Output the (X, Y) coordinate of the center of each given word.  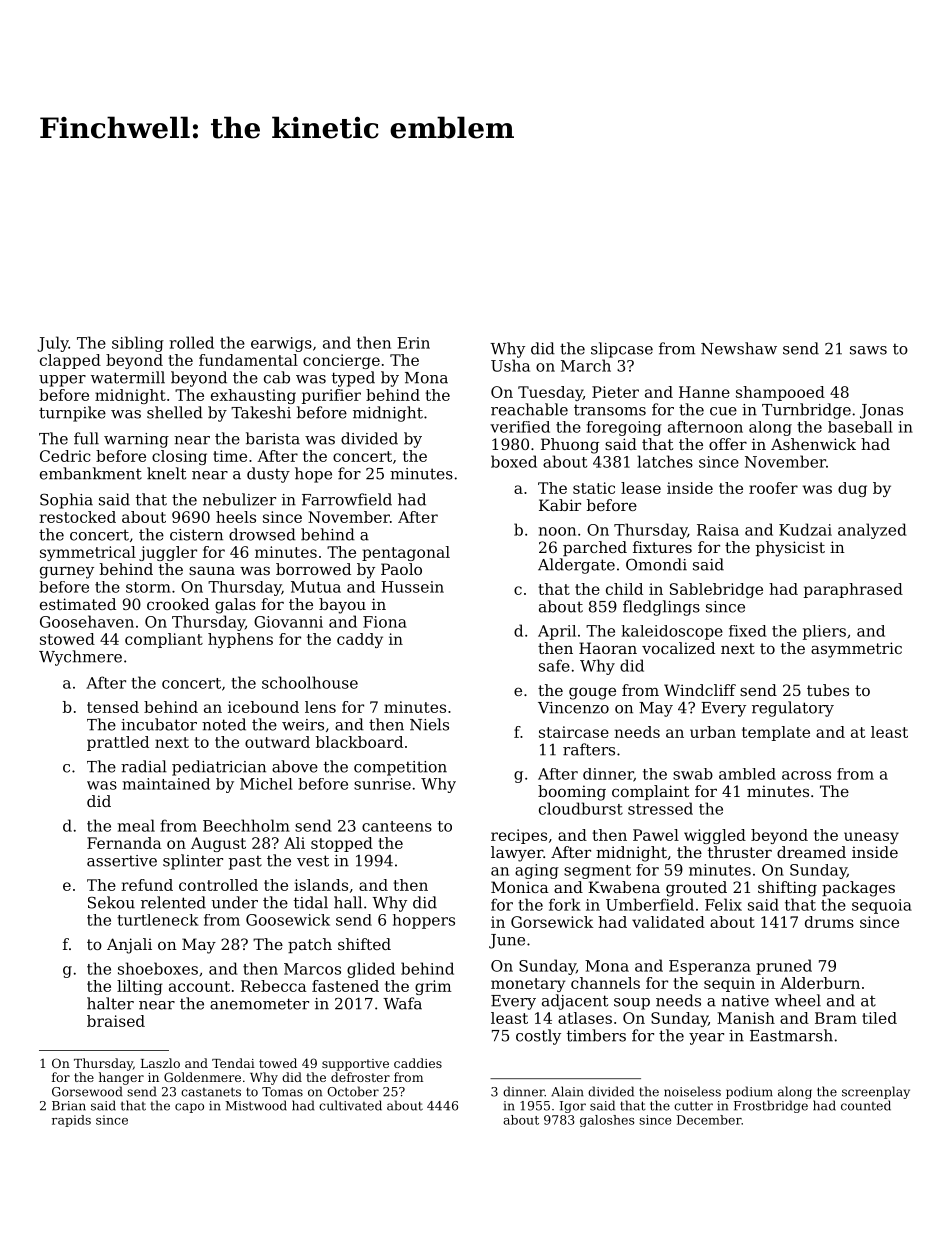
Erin (413, 343)
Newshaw (739, 348)
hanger (121, 1078)
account (199, 986)
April (557, 632)
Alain (567, 1091)
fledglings (661, 608)
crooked (178, 604)
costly (538, 1037)
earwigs (281, 344)
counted (866, 1105)
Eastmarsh (791, 1035)
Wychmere (80, 658)
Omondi (656, 564)
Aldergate (576, 566)
